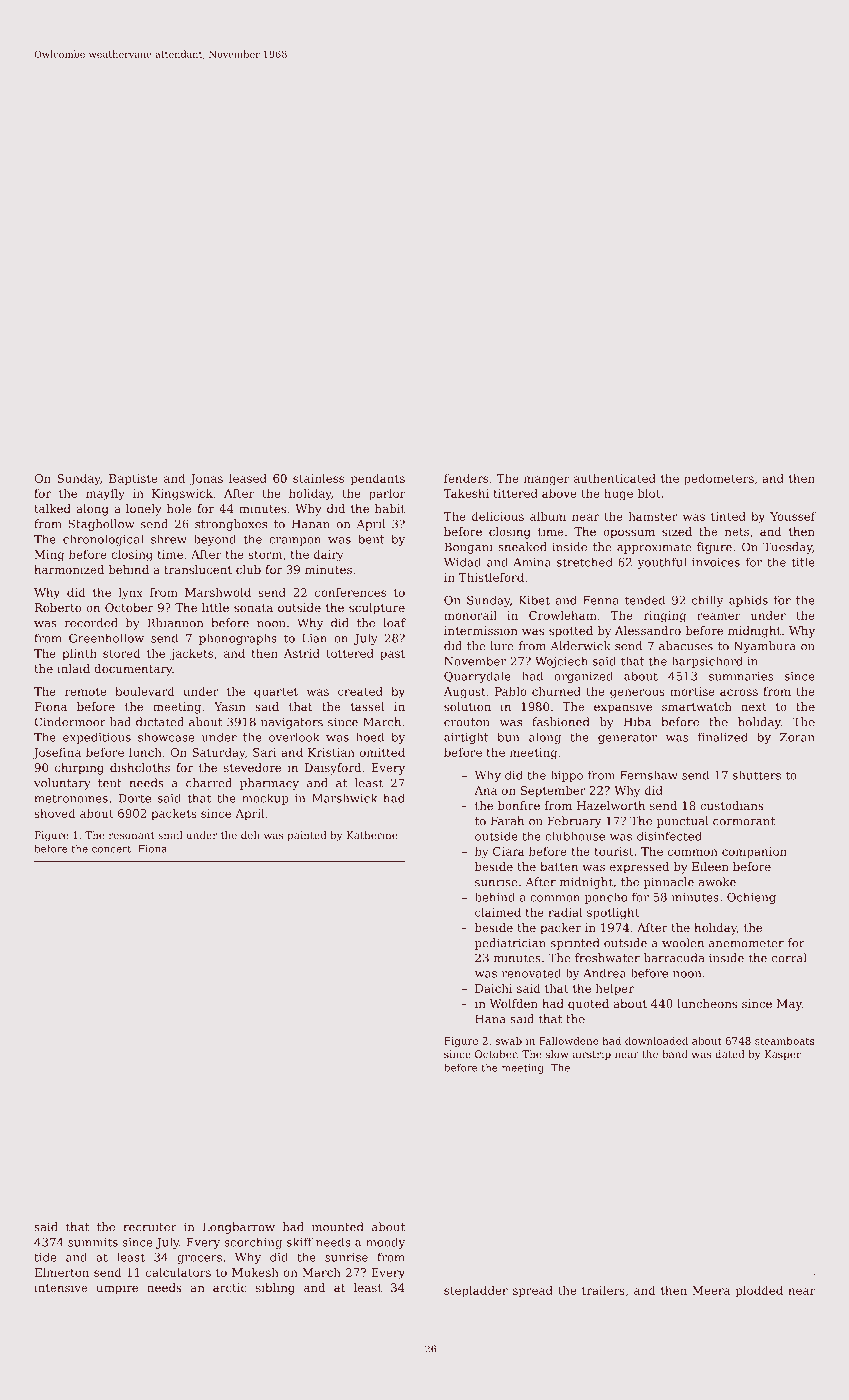 The width and height of the screenshot is (849, 1400). What do you see at coordinates (117, 1289) in the screenshot?
I see `umpire` at bounding box center [117, 1289].
